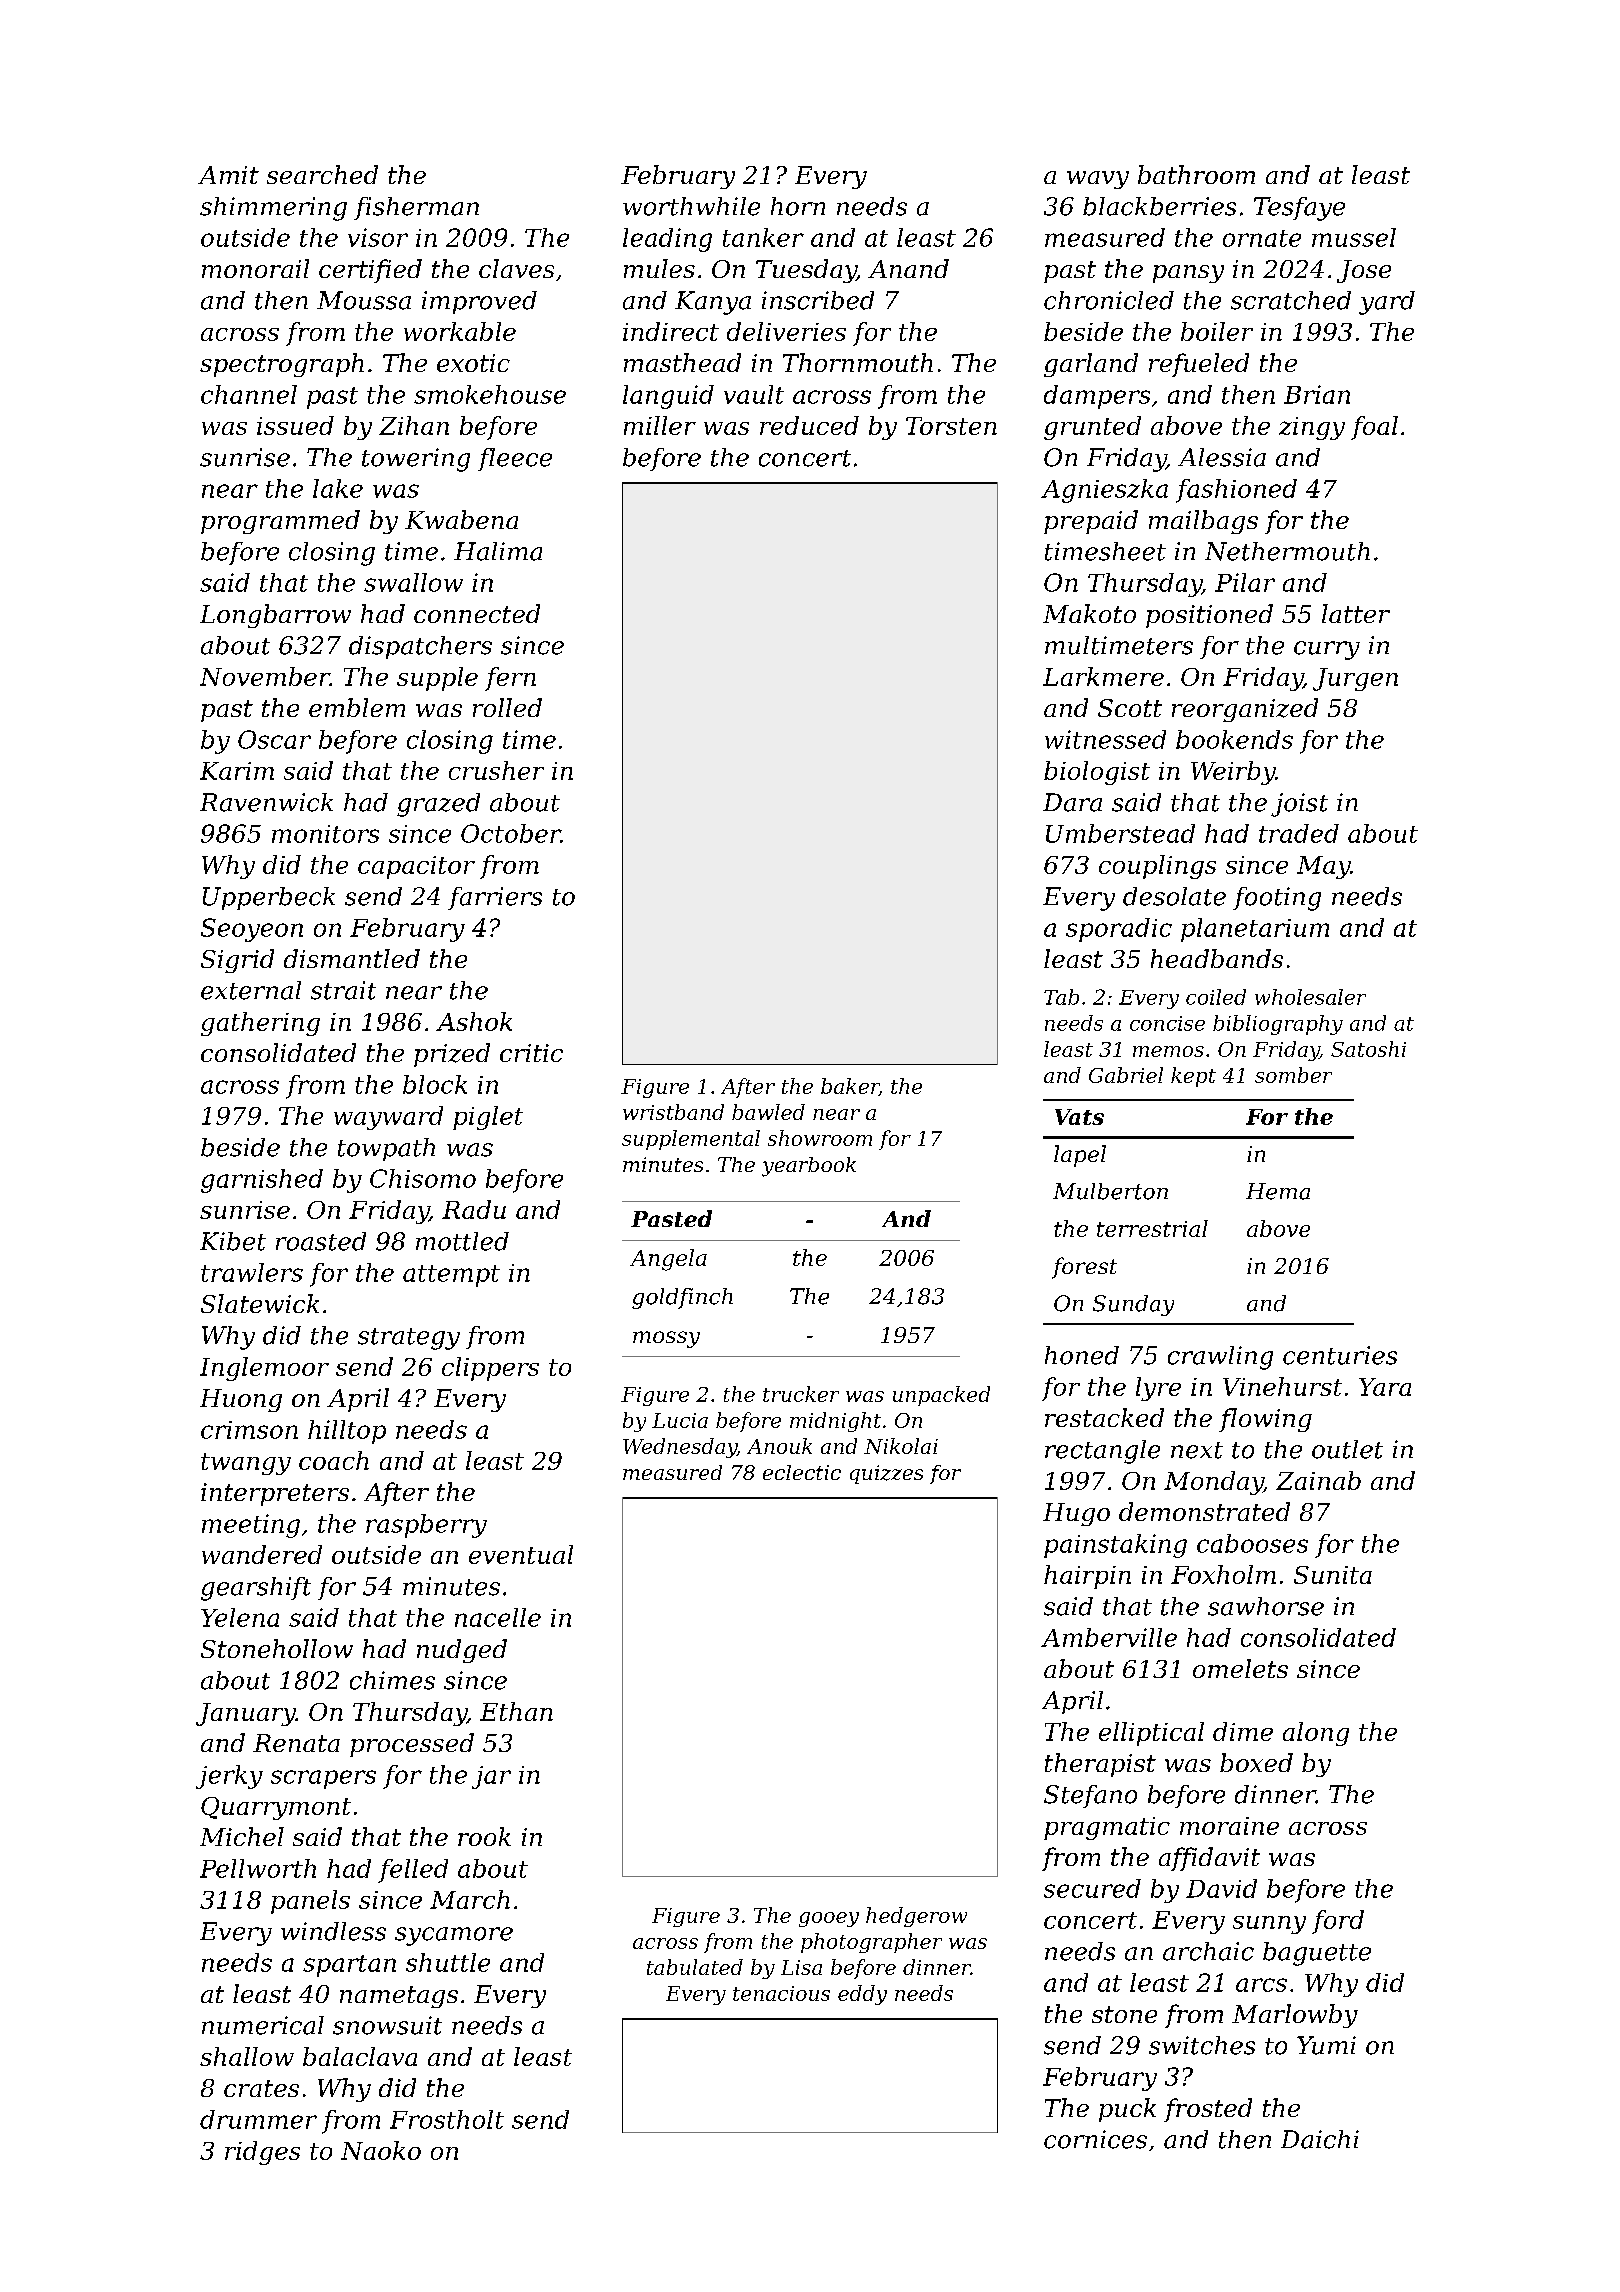 Image resolution: width=1620 pixels, height=2292 pixels. Describe the element at coordinates (416, 208) in the screenshot. I see `fisherman` at that location.
